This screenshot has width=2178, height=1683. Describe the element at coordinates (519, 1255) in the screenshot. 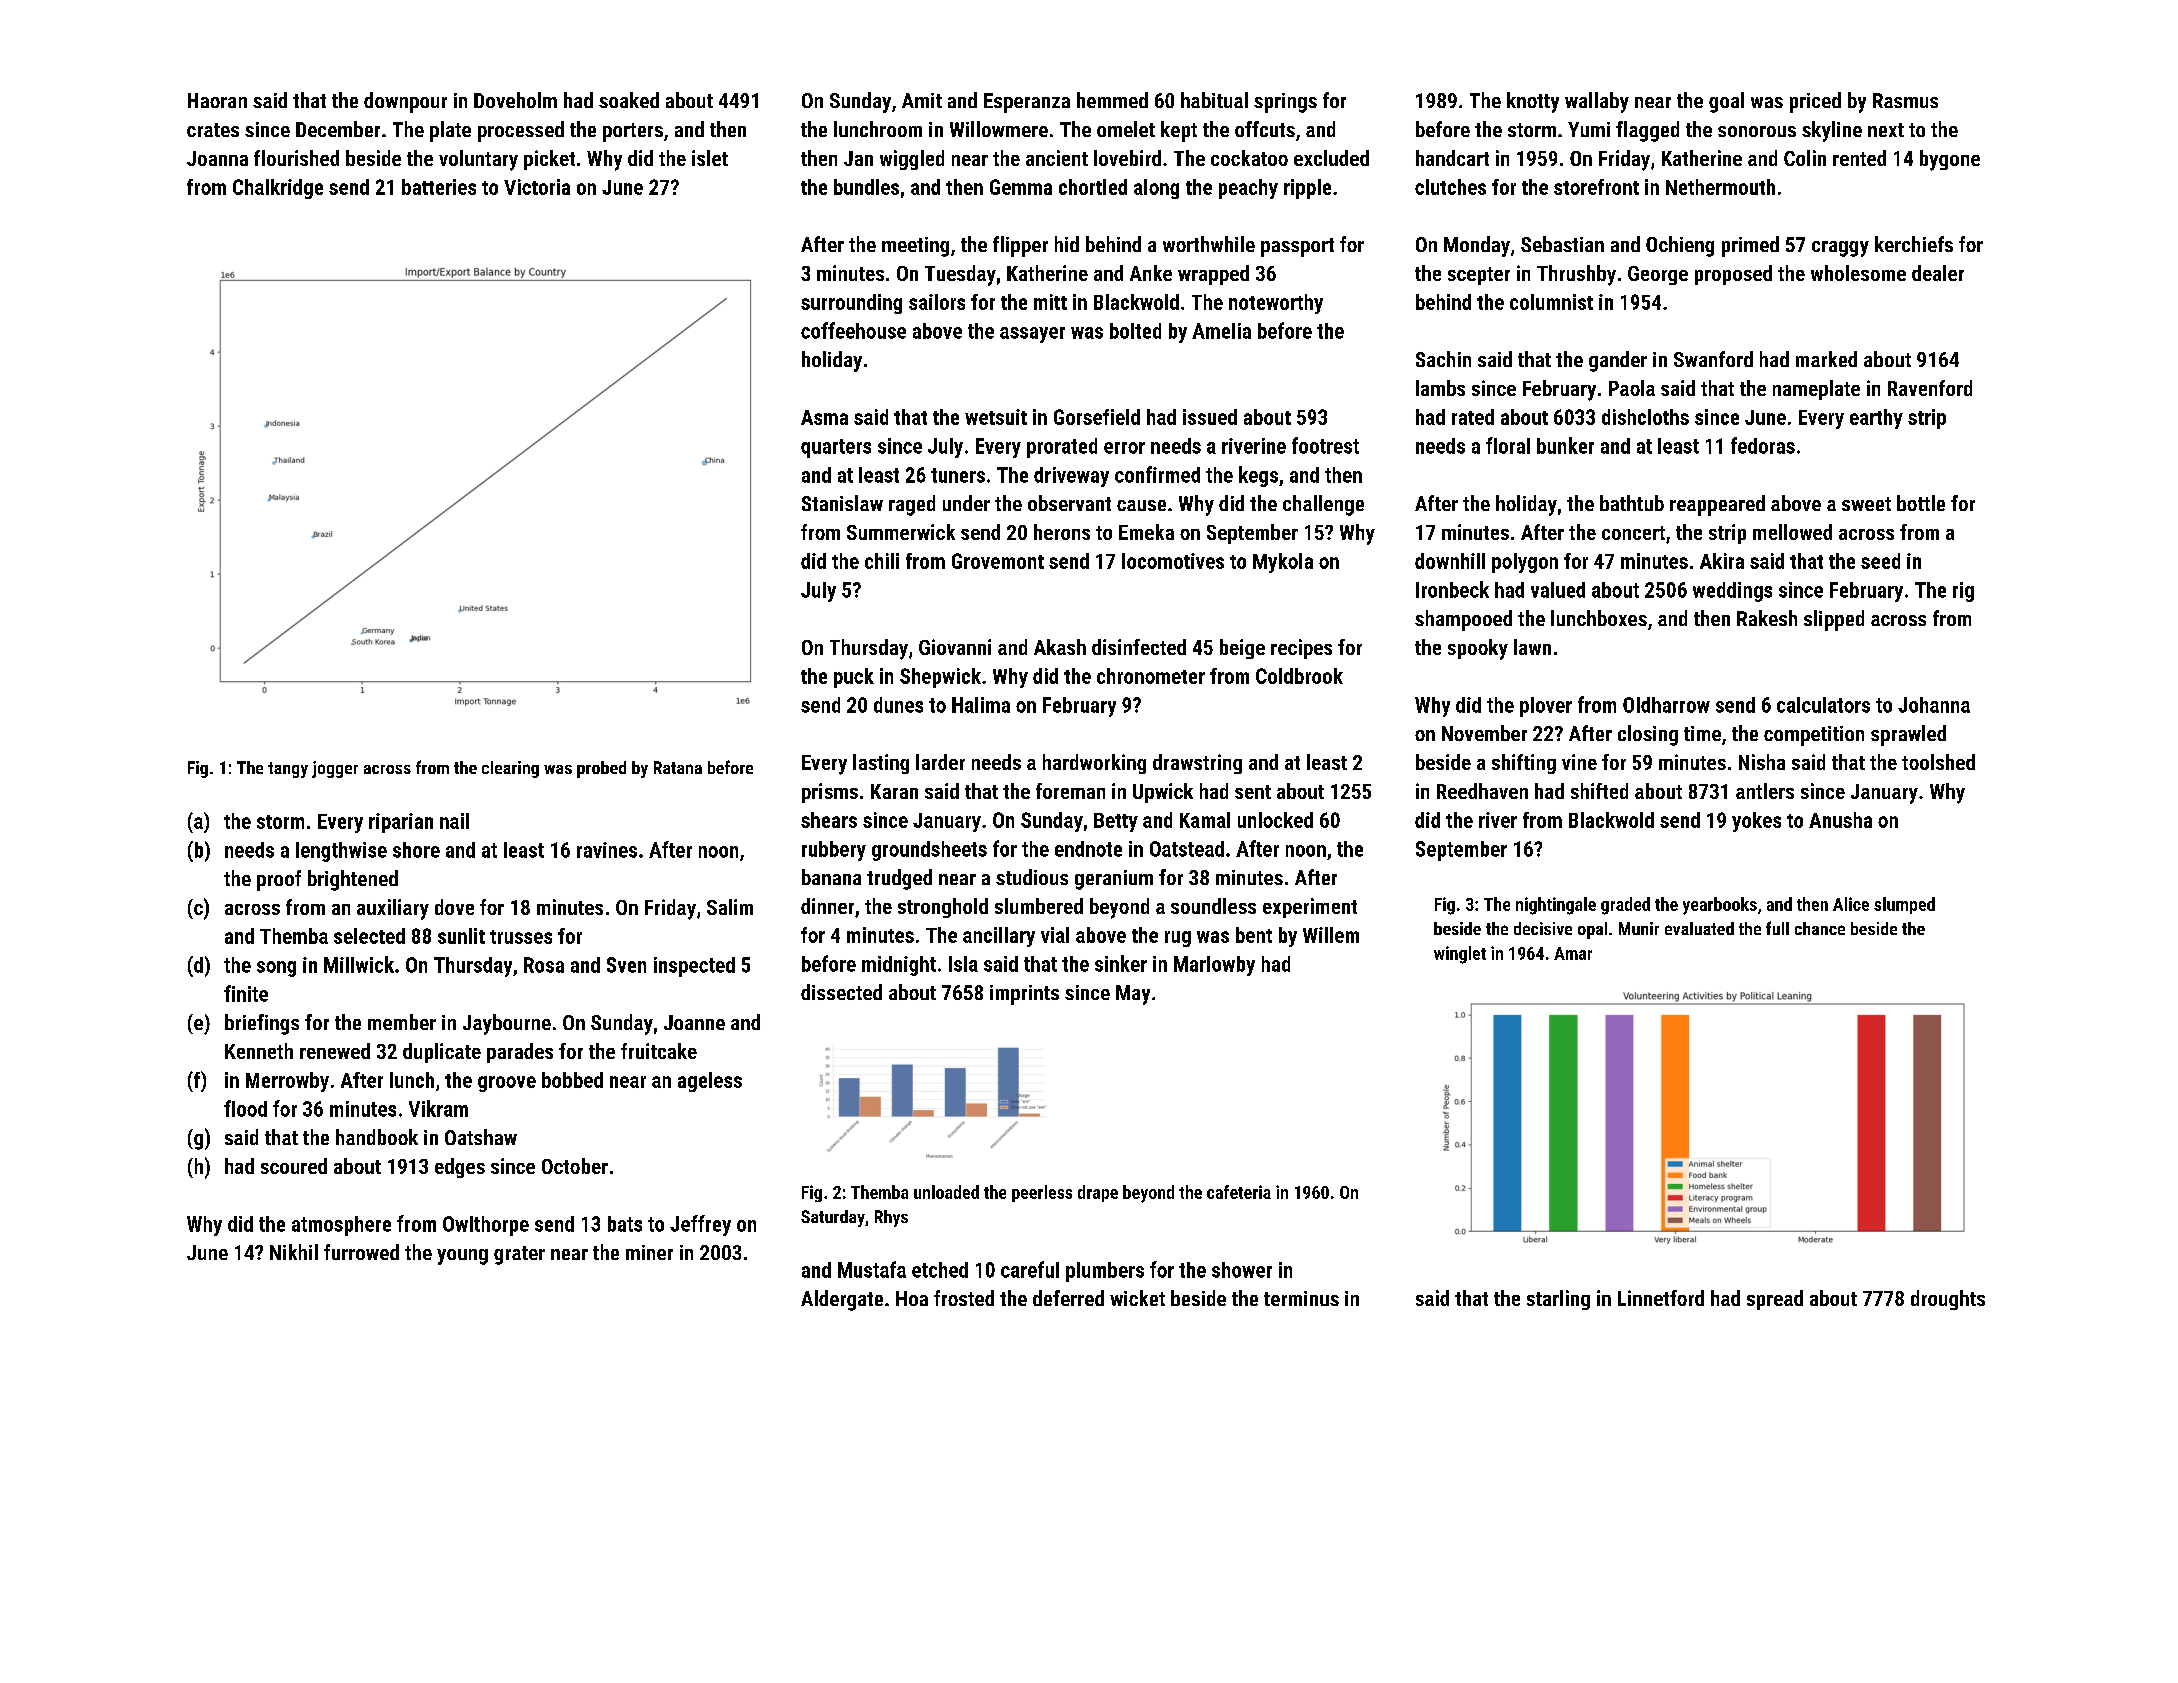

I see `grater` at that location.
